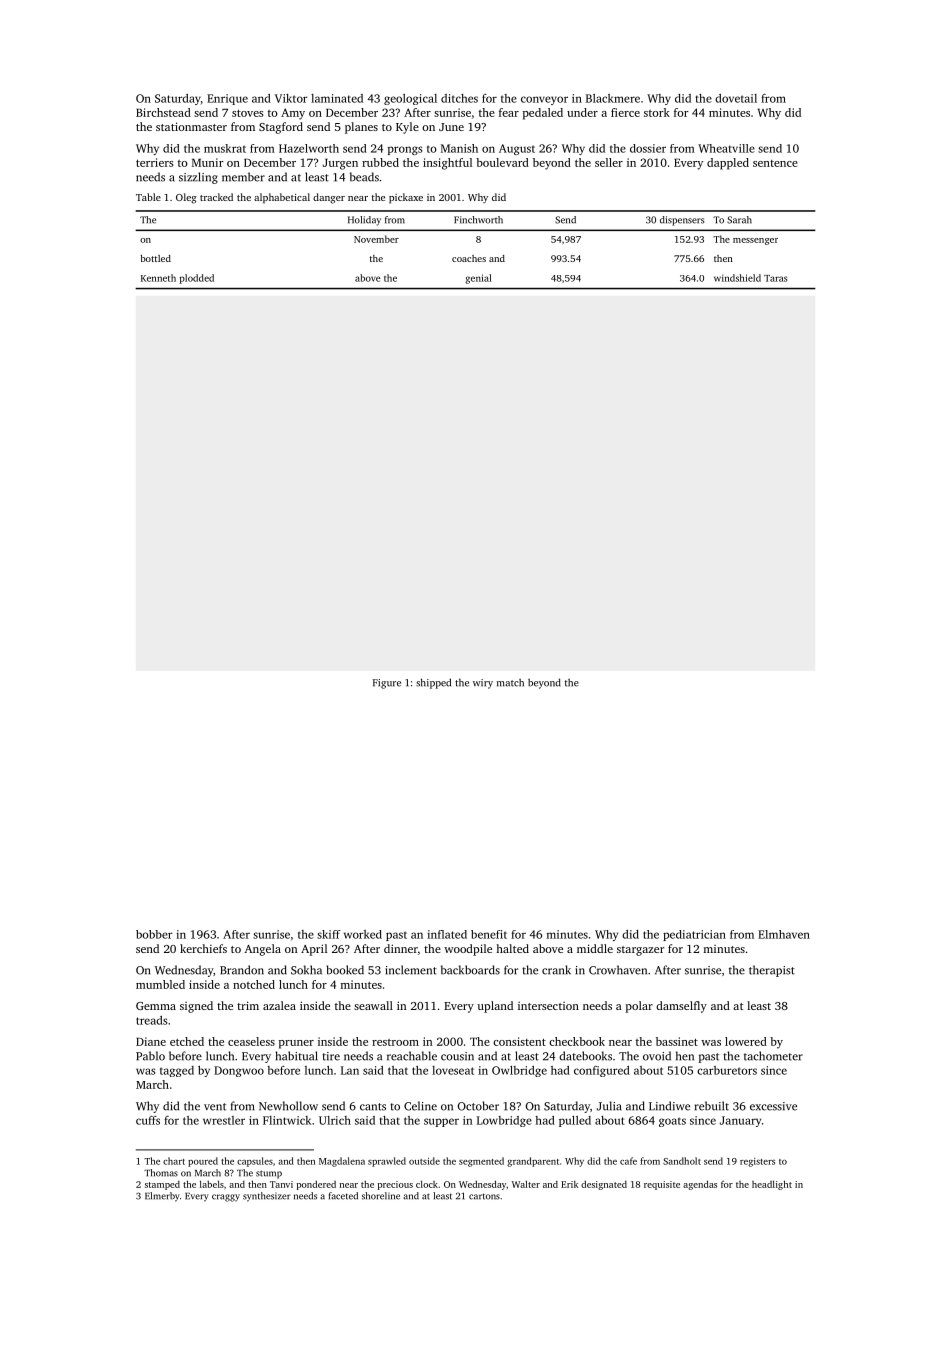 Image resolution: width=951 pixels, height=1351 pixels. Describe the element at coordinates (433, 683) in the page. I see `shipped` at that location.
